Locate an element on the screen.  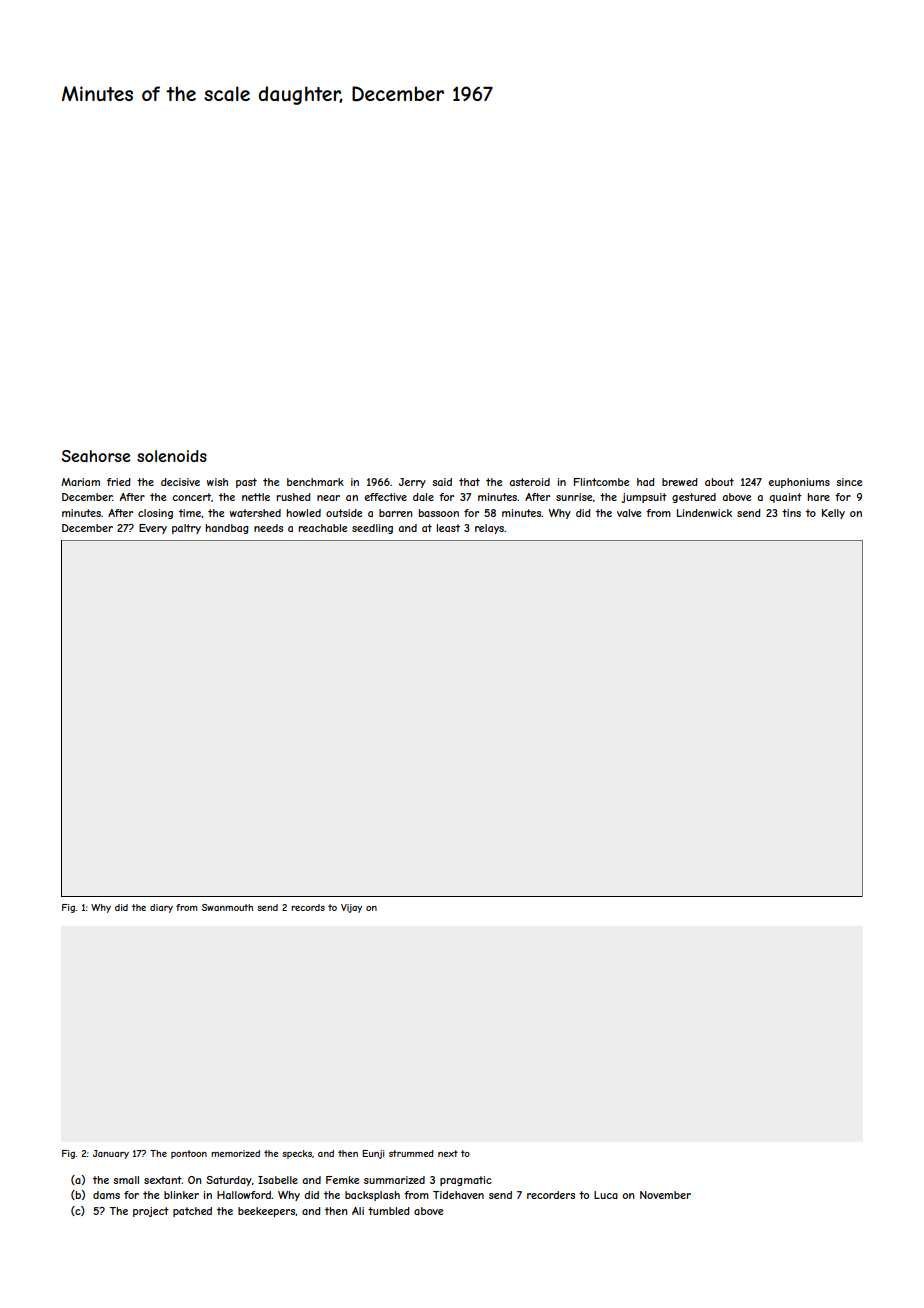
diary is located at coordinates (161, 908).
